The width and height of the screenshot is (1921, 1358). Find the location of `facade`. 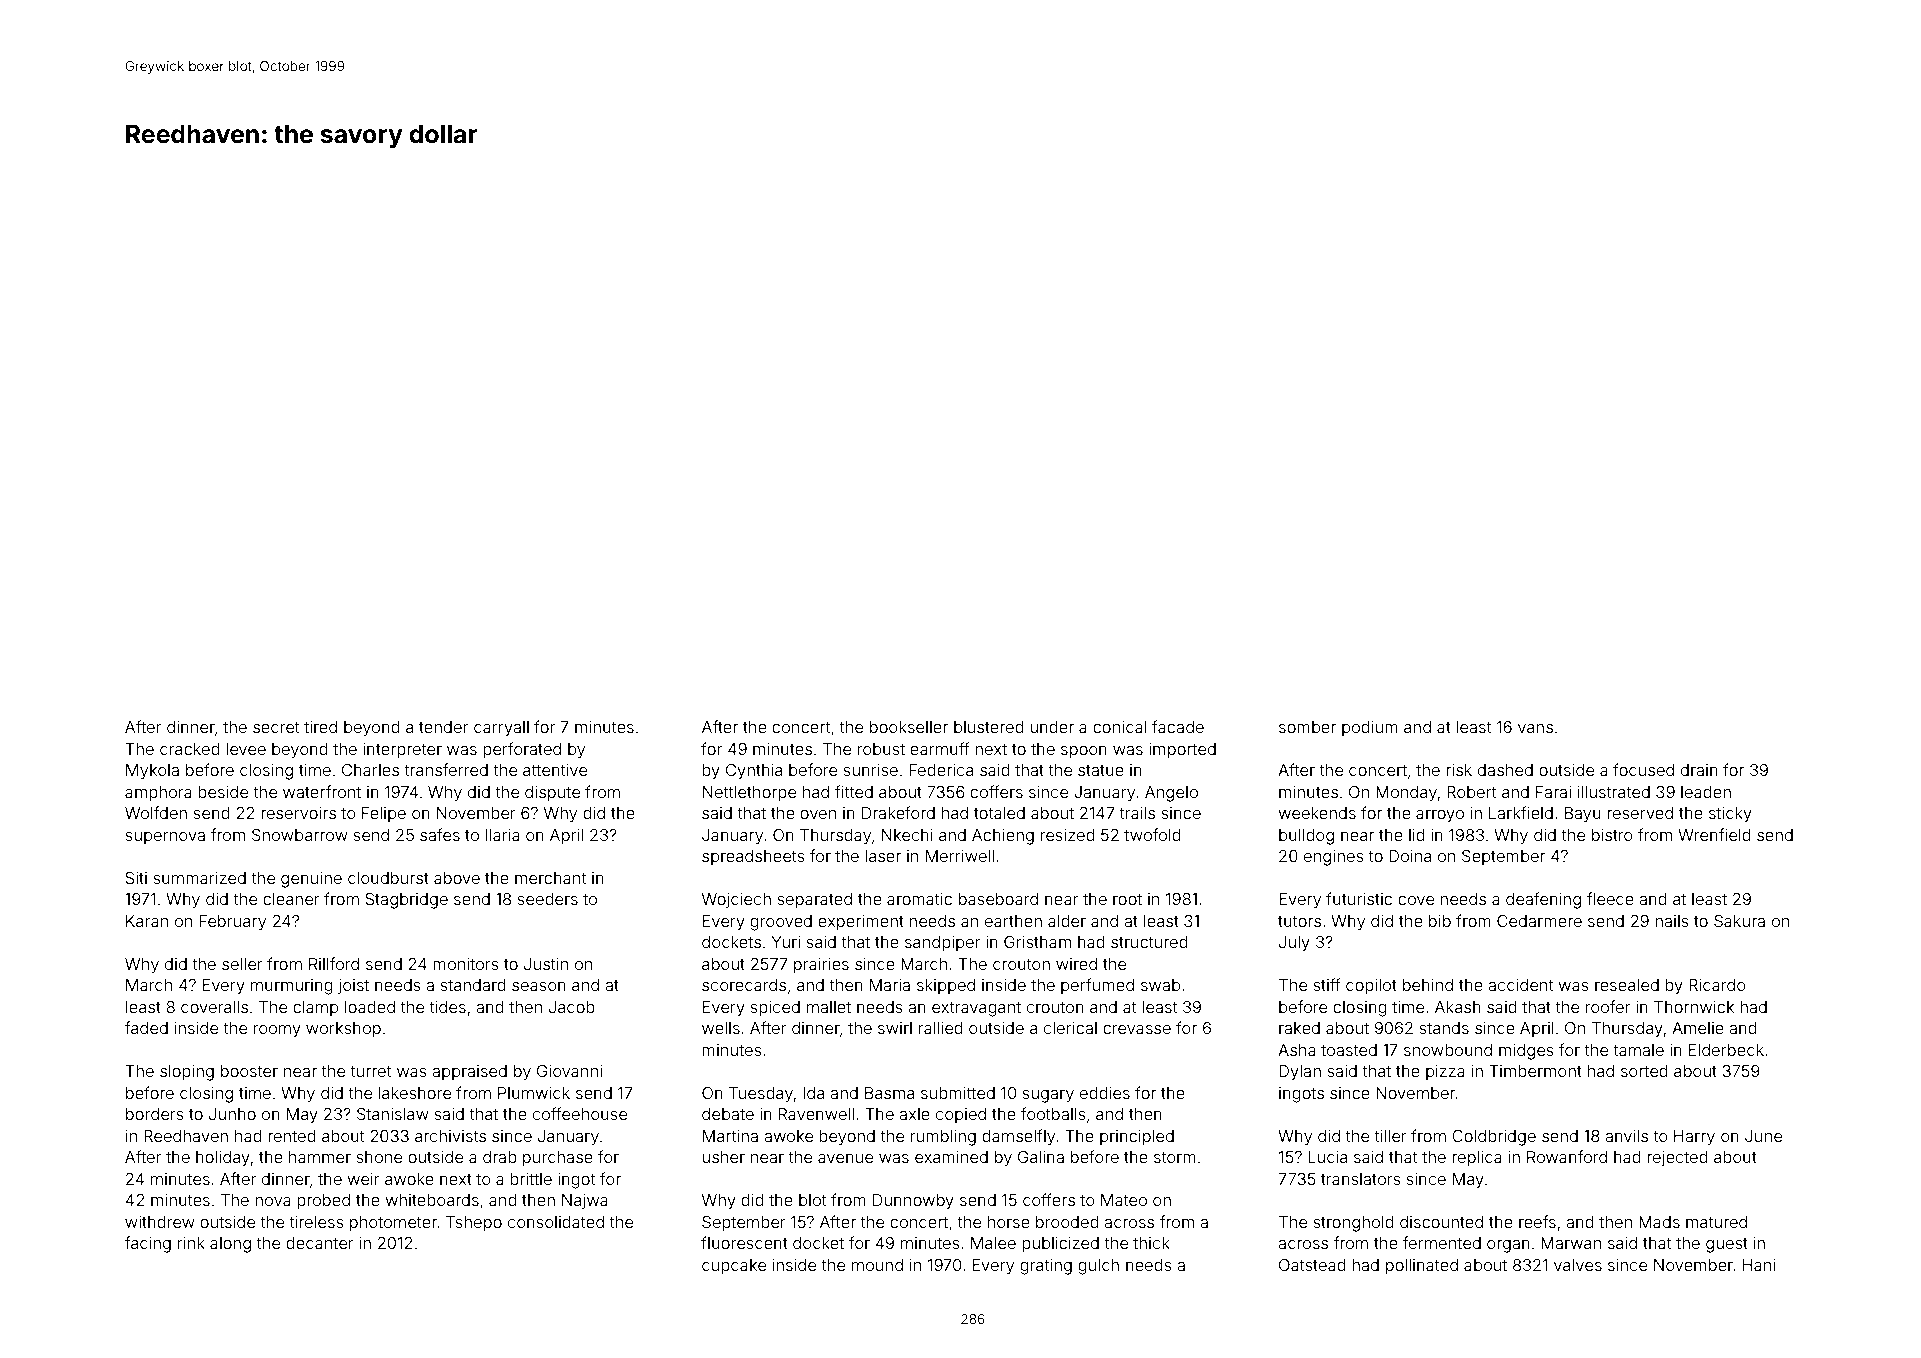

facade is located at coordinates (1178, 726).
